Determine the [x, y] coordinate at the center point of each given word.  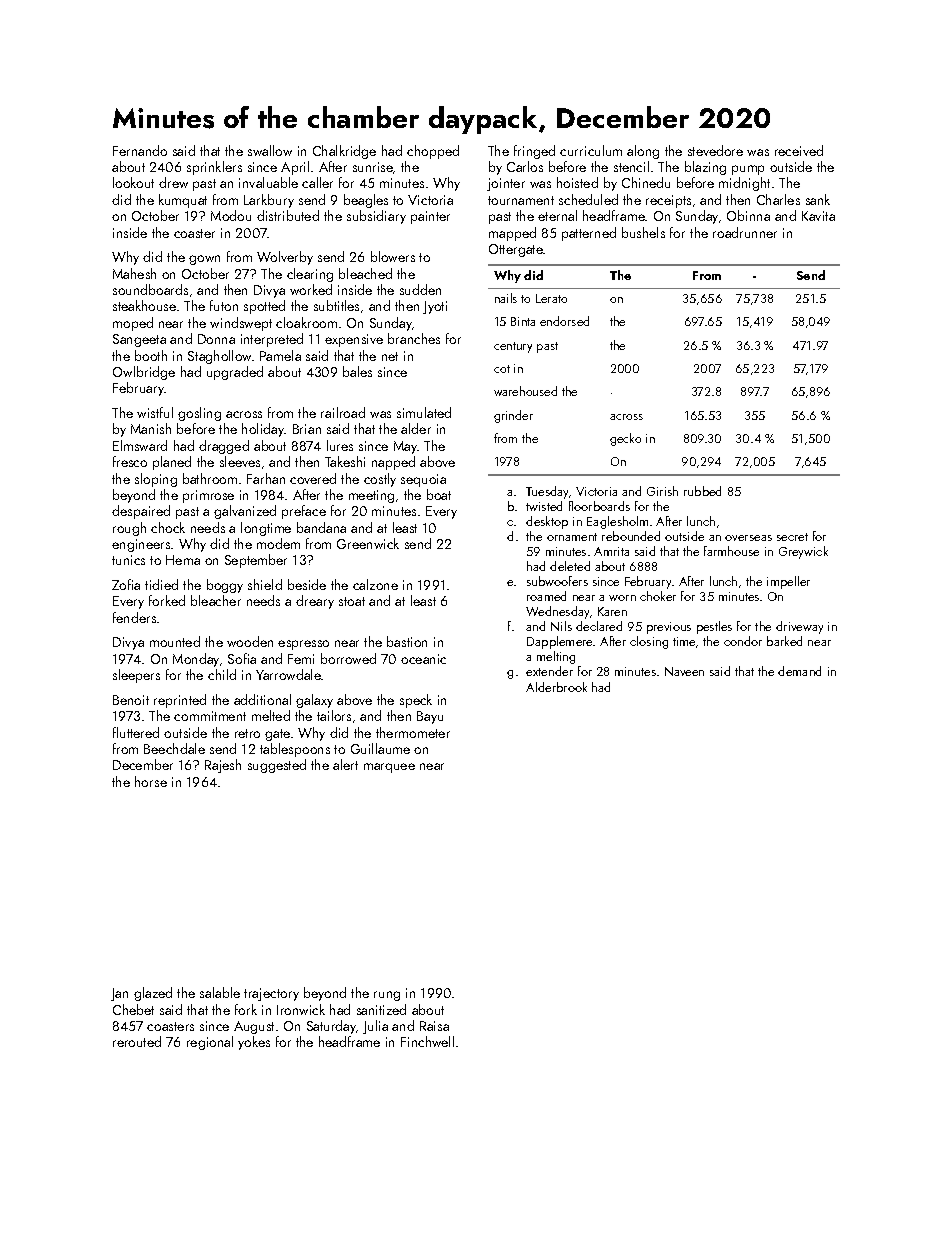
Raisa [434, 1026]
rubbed [702, 491]
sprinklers [214, 168]
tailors [334, 715]
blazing [705, 168]
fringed [534, 152]
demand [799, 671]
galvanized [245, 512]
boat [439, 494]
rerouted [137, 1041]
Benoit [131, 700]
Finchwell [427, 1041]
